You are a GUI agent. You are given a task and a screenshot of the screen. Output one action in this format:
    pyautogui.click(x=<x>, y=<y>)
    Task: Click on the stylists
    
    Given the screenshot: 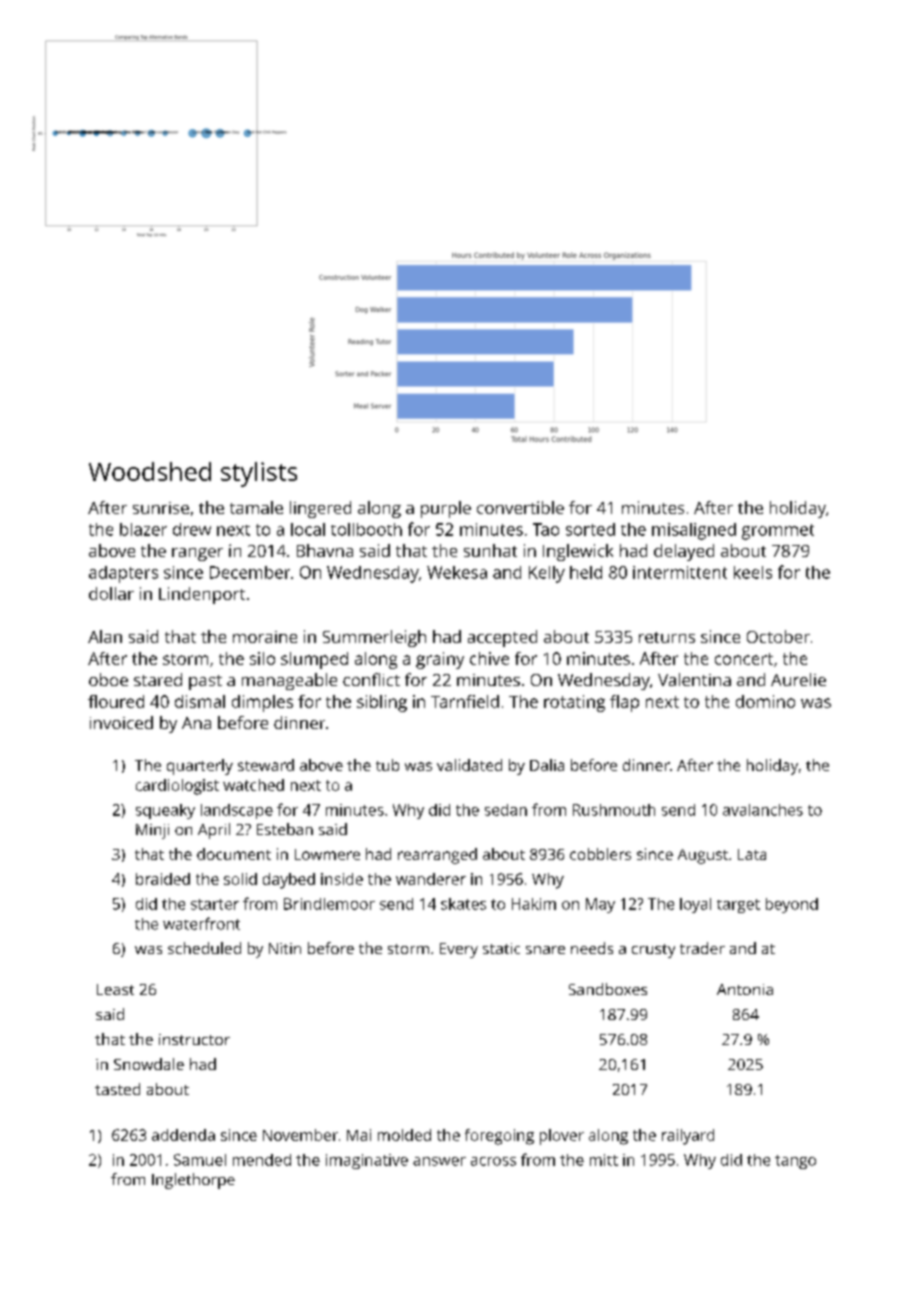 What is the action you would take?
    pyautogui.click(x=259, y=474)
